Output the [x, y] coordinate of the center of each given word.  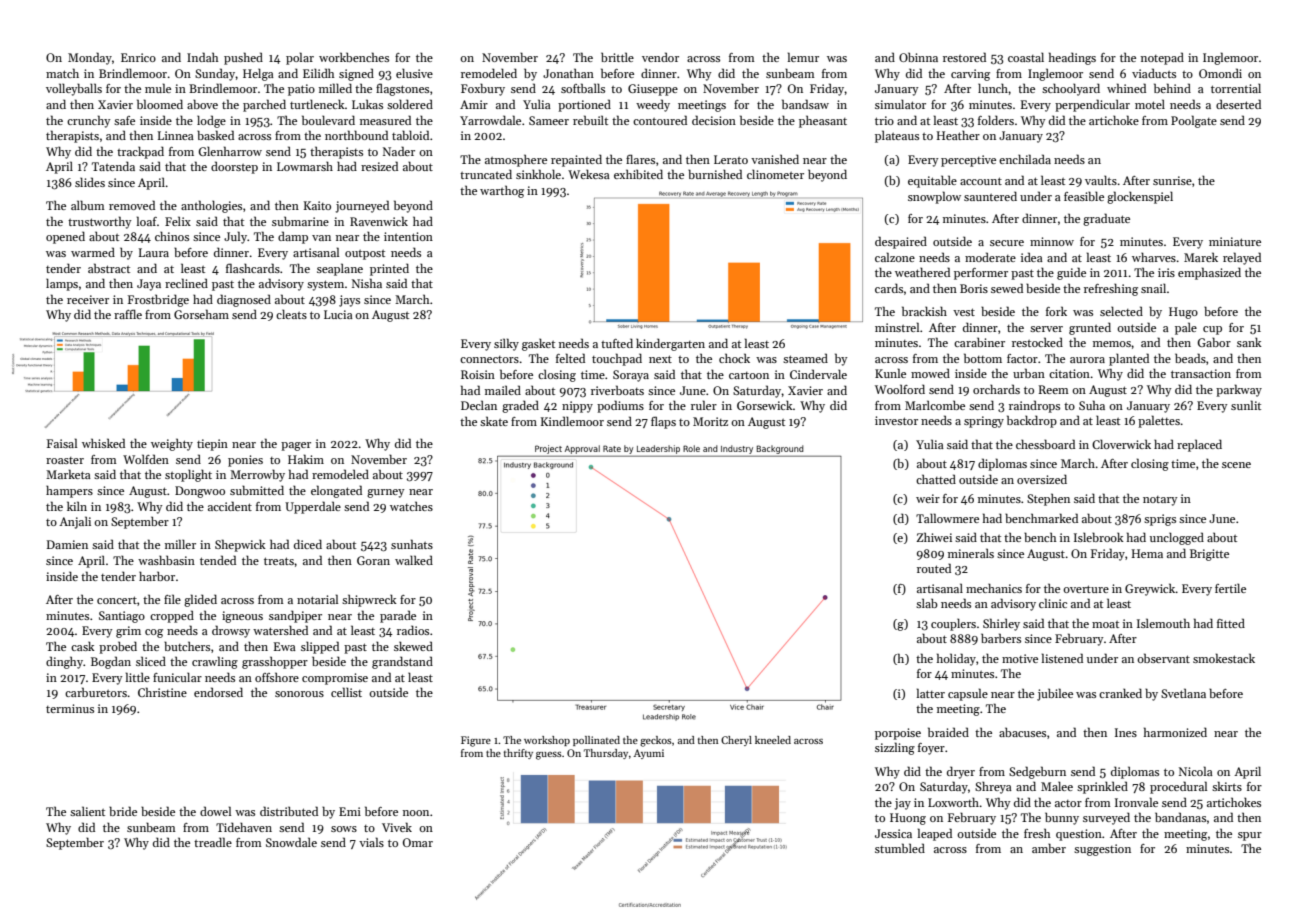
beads [1190, 358]
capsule [968, 694]
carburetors [96, 692]
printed [389, 269]
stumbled [900, 848]
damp [293, 237]
